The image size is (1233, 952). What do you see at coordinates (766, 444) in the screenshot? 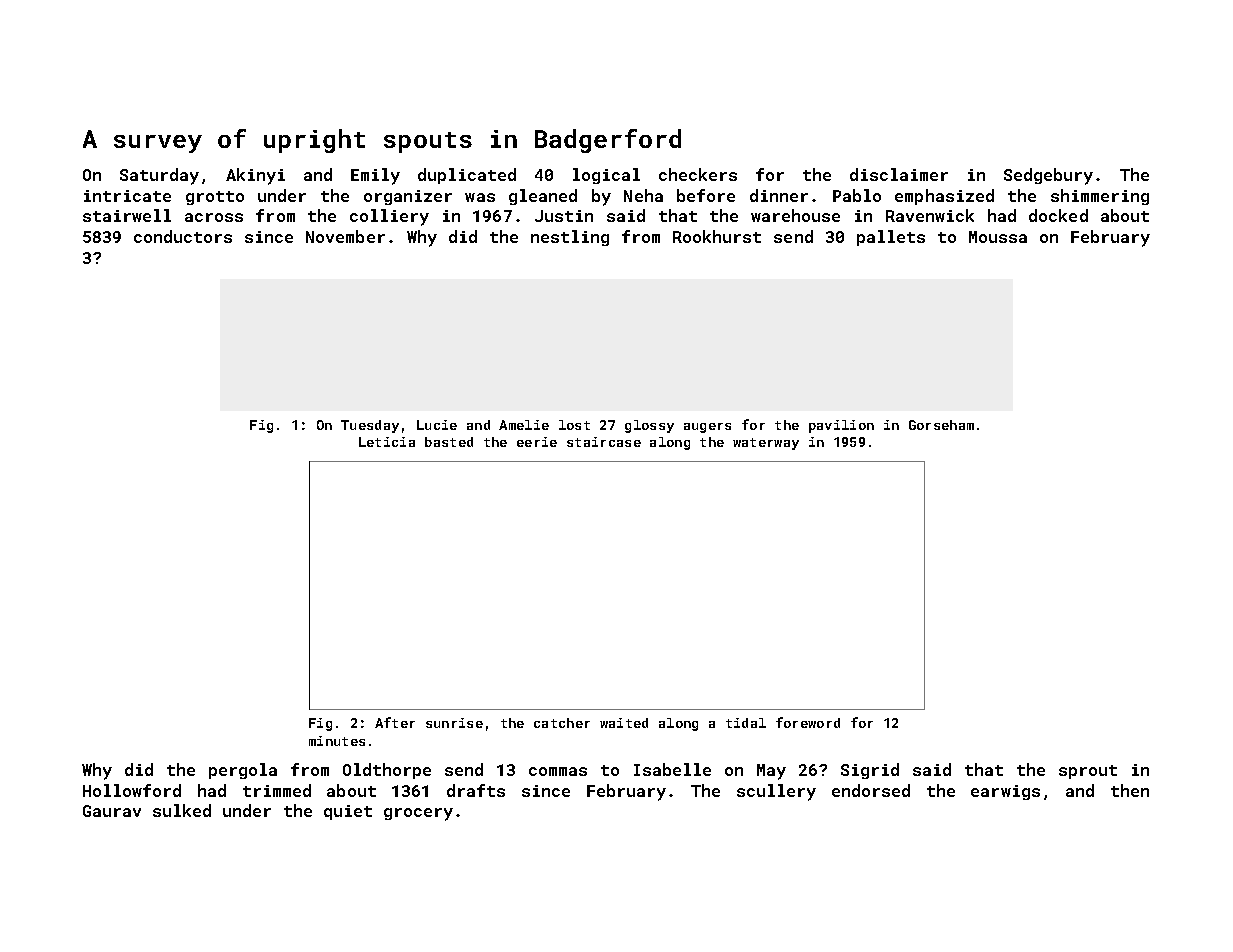
I see `waterway` at bounding box center [766, 444].
